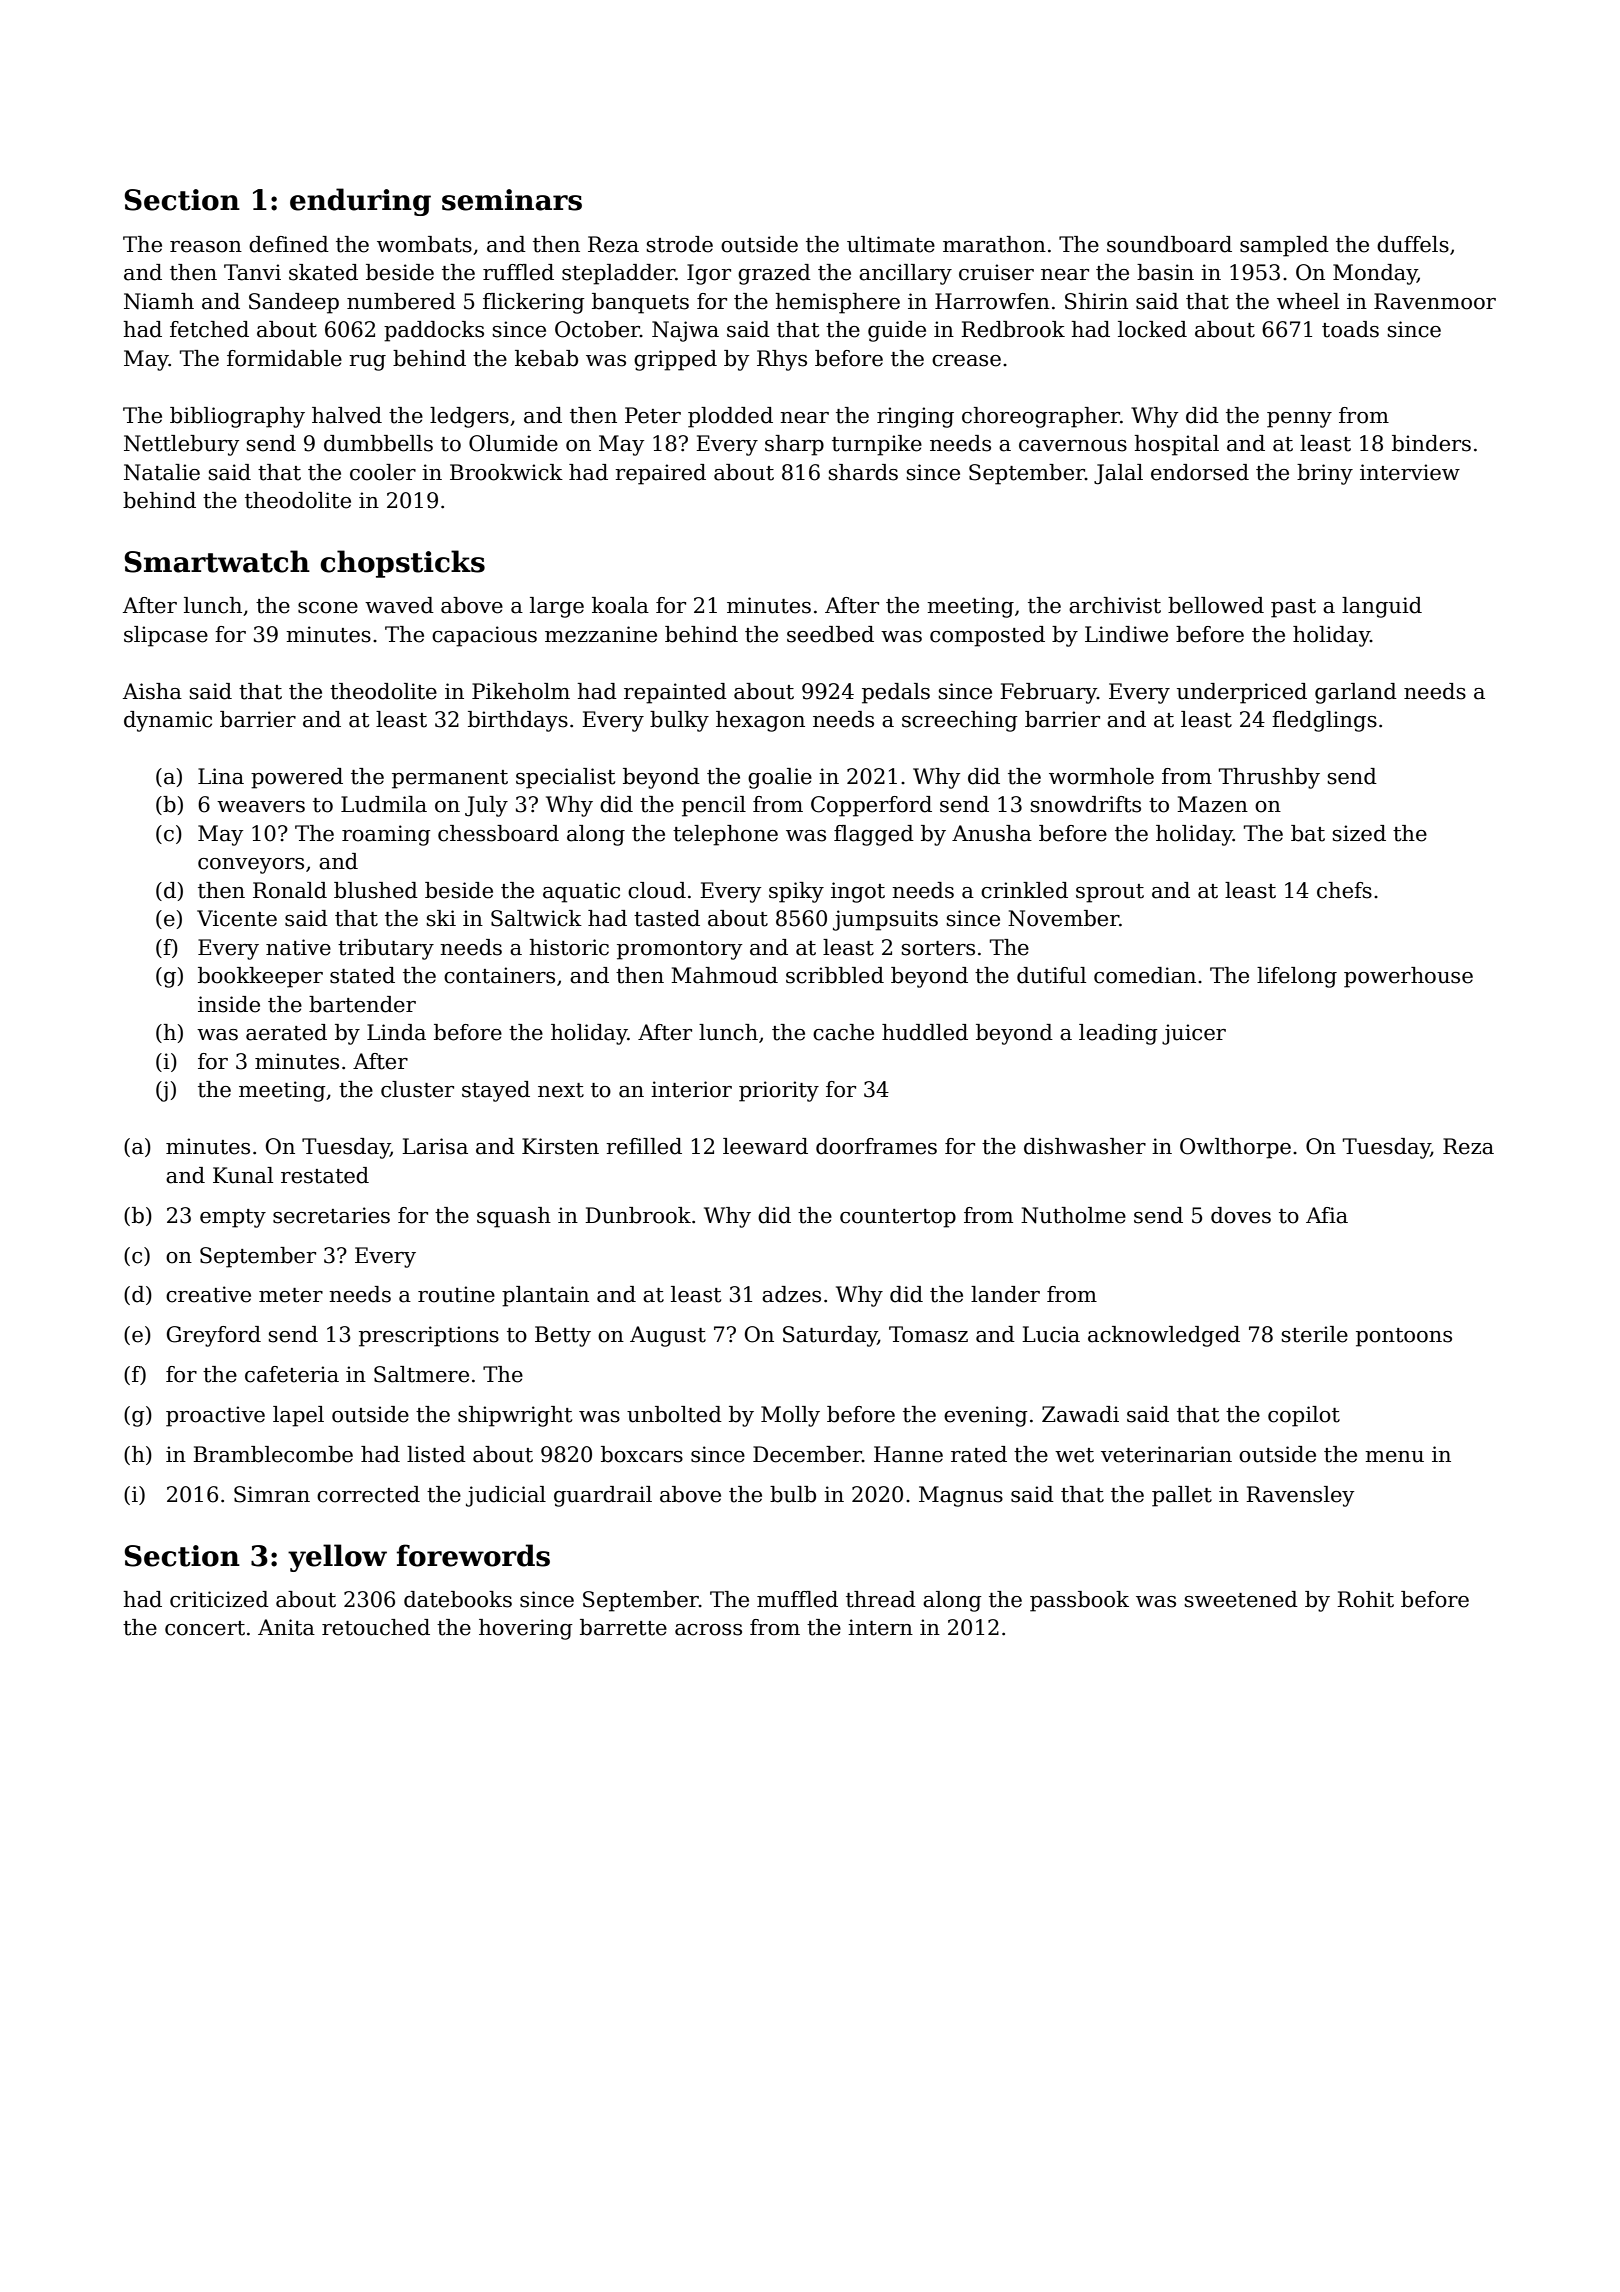  Describe the element at coordinates (450, 779) in the screenshot. I see `permanent` at that location.
